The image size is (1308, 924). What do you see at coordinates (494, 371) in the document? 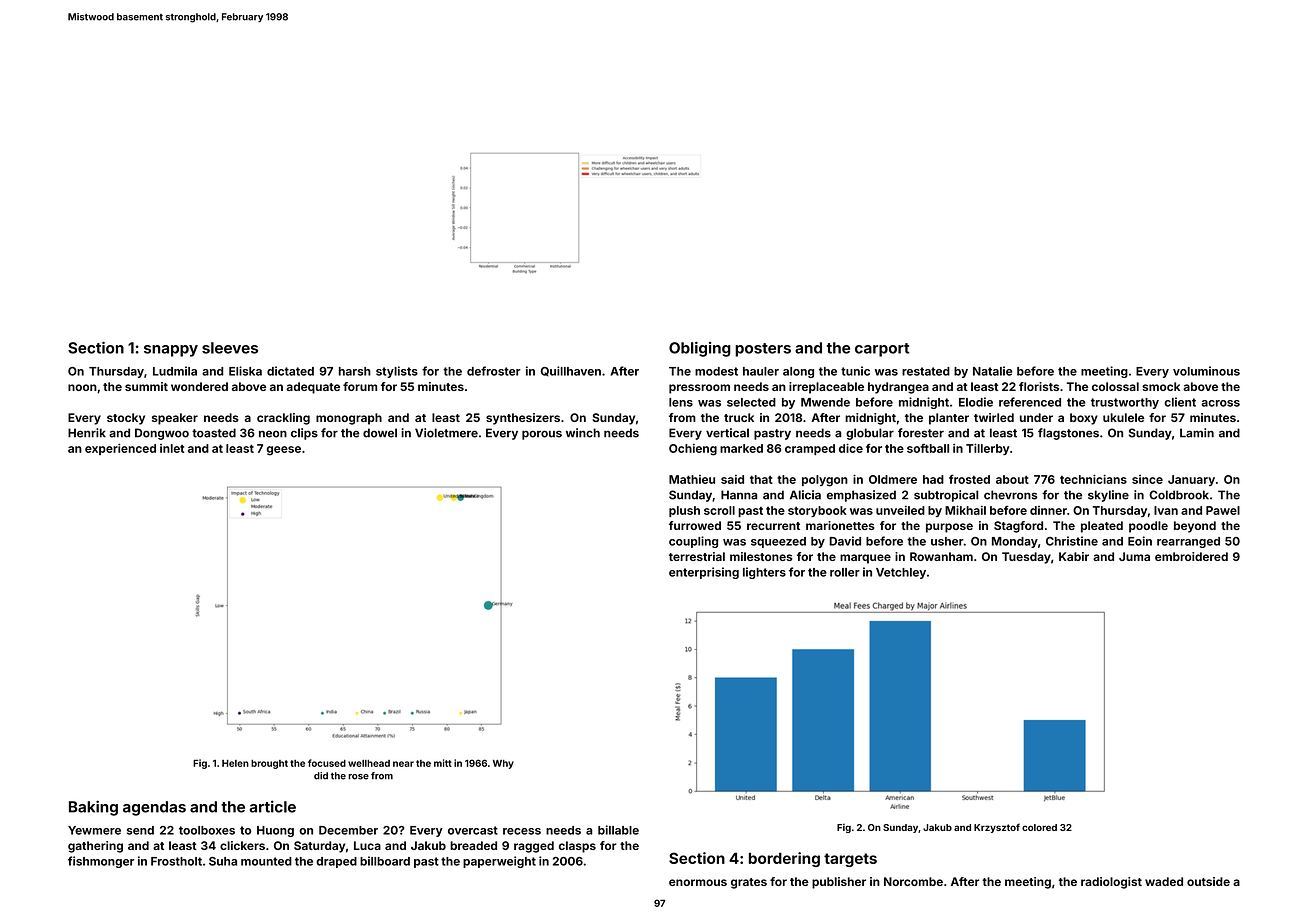
I see `defroster` at bounding box center [494, 371].
